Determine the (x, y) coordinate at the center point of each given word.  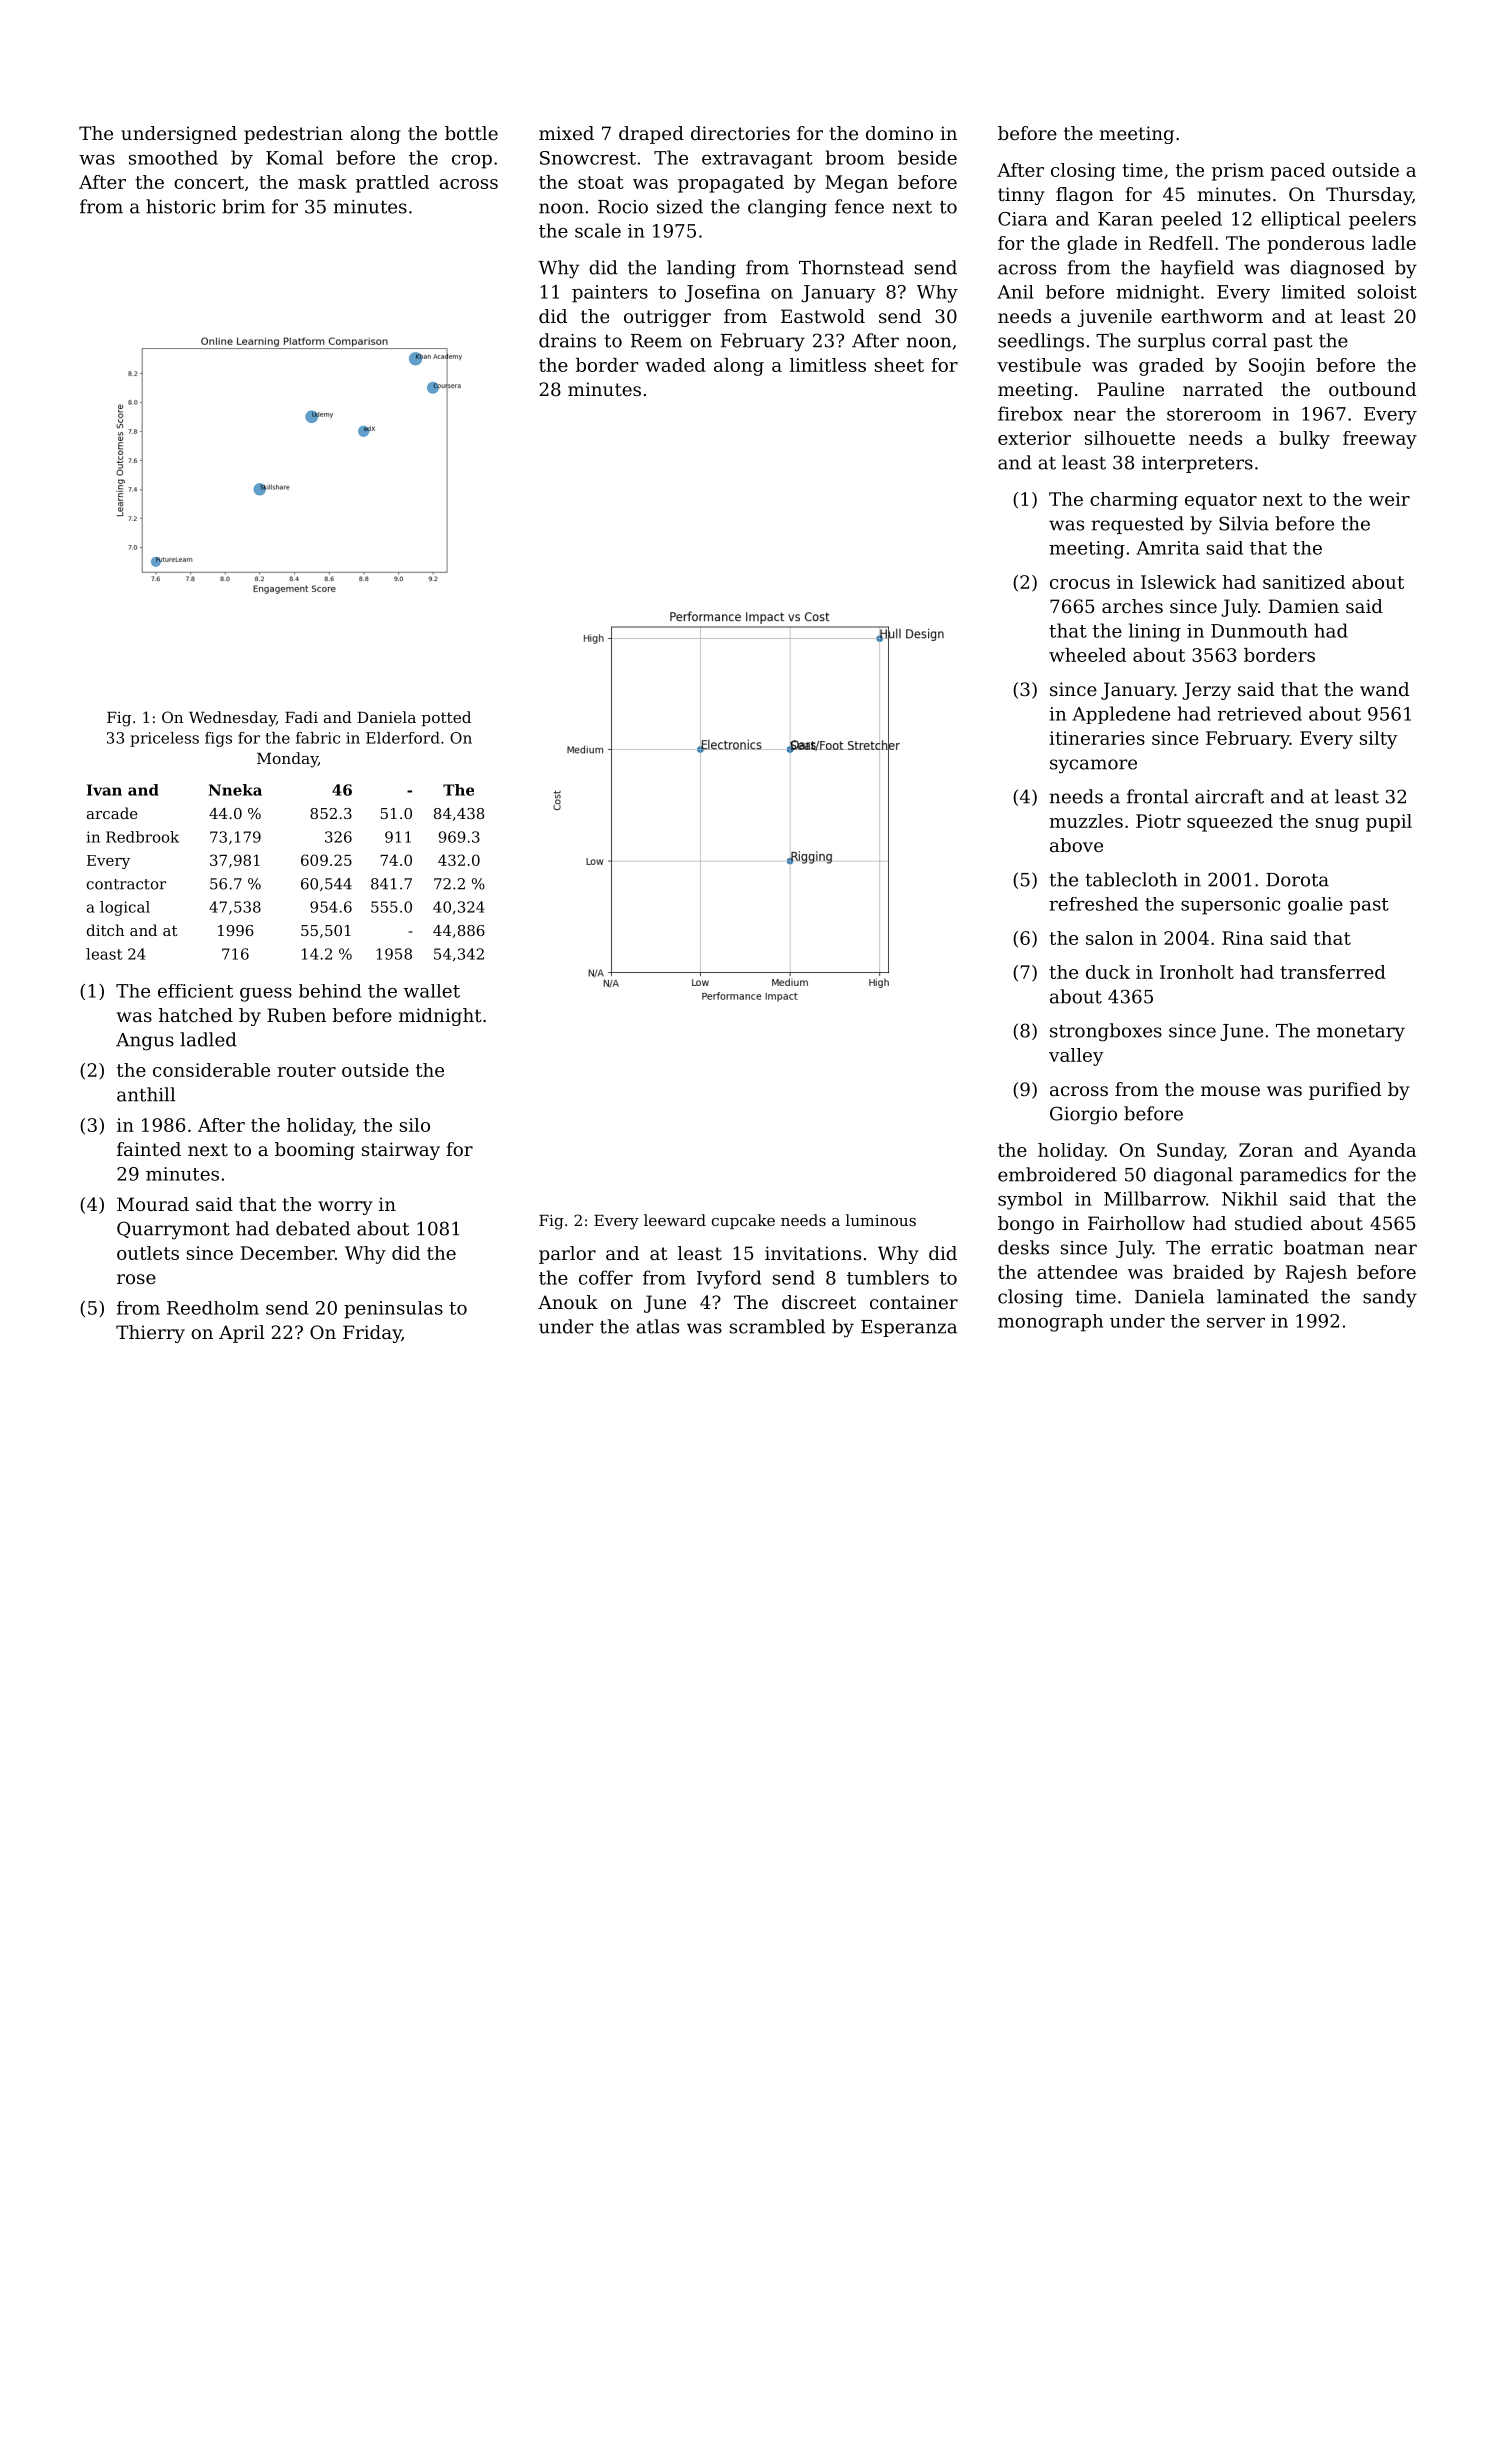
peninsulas (393, 1310)
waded (675, 365)
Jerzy (1206, 691)
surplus (1171, 342)
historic (180, 206)
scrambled (777, 1326)
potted (446, 718)
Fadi (301, 717)
